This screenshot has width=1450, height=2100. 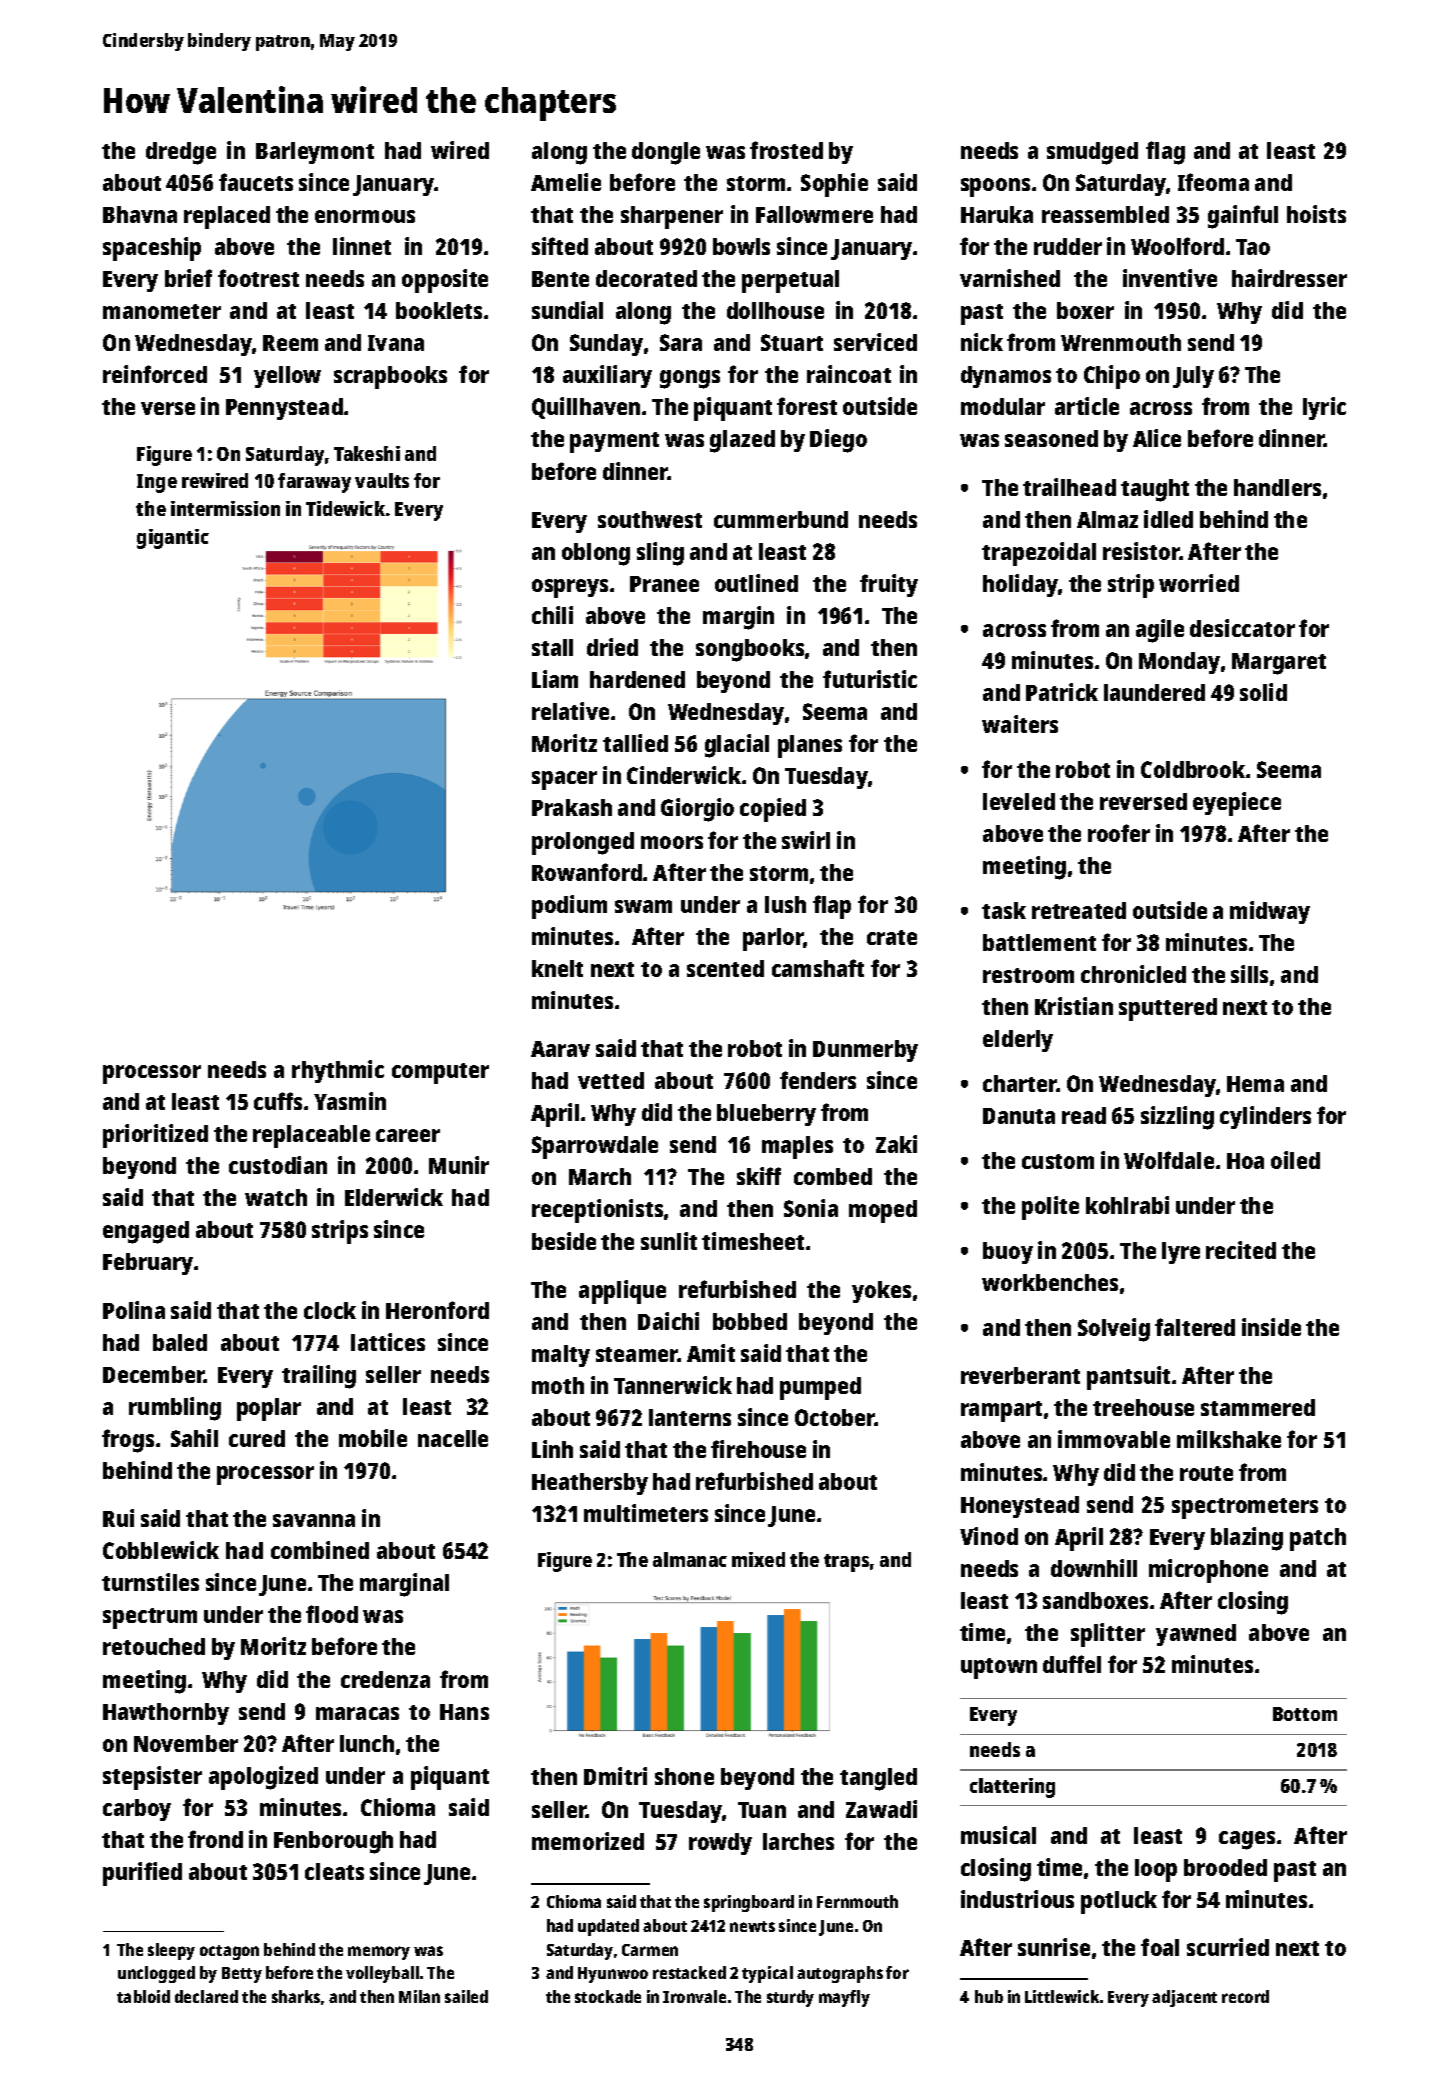 What do you see at coordinates (1177, 1118) in the screenshot?
I see `sizzling` at bounding box center [1177, 1118].
